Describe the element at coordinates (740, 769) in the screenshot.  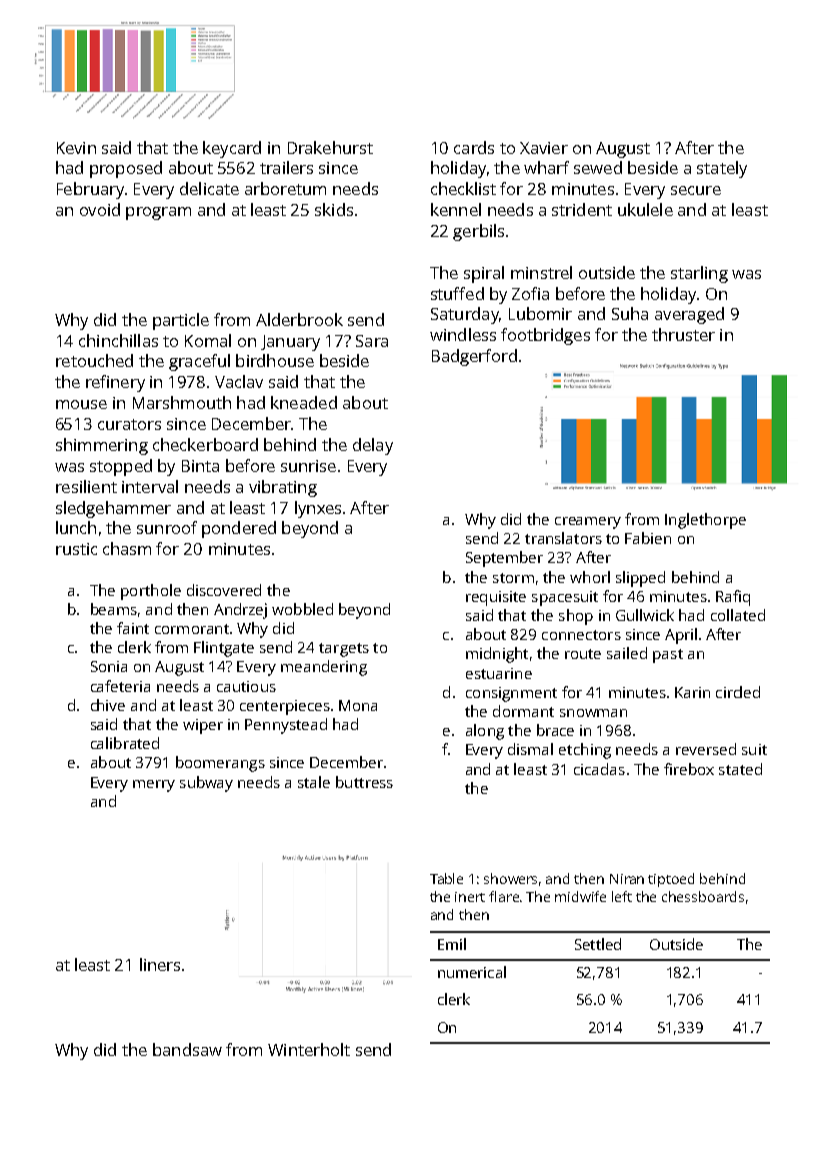
I see `stated` at that location.
